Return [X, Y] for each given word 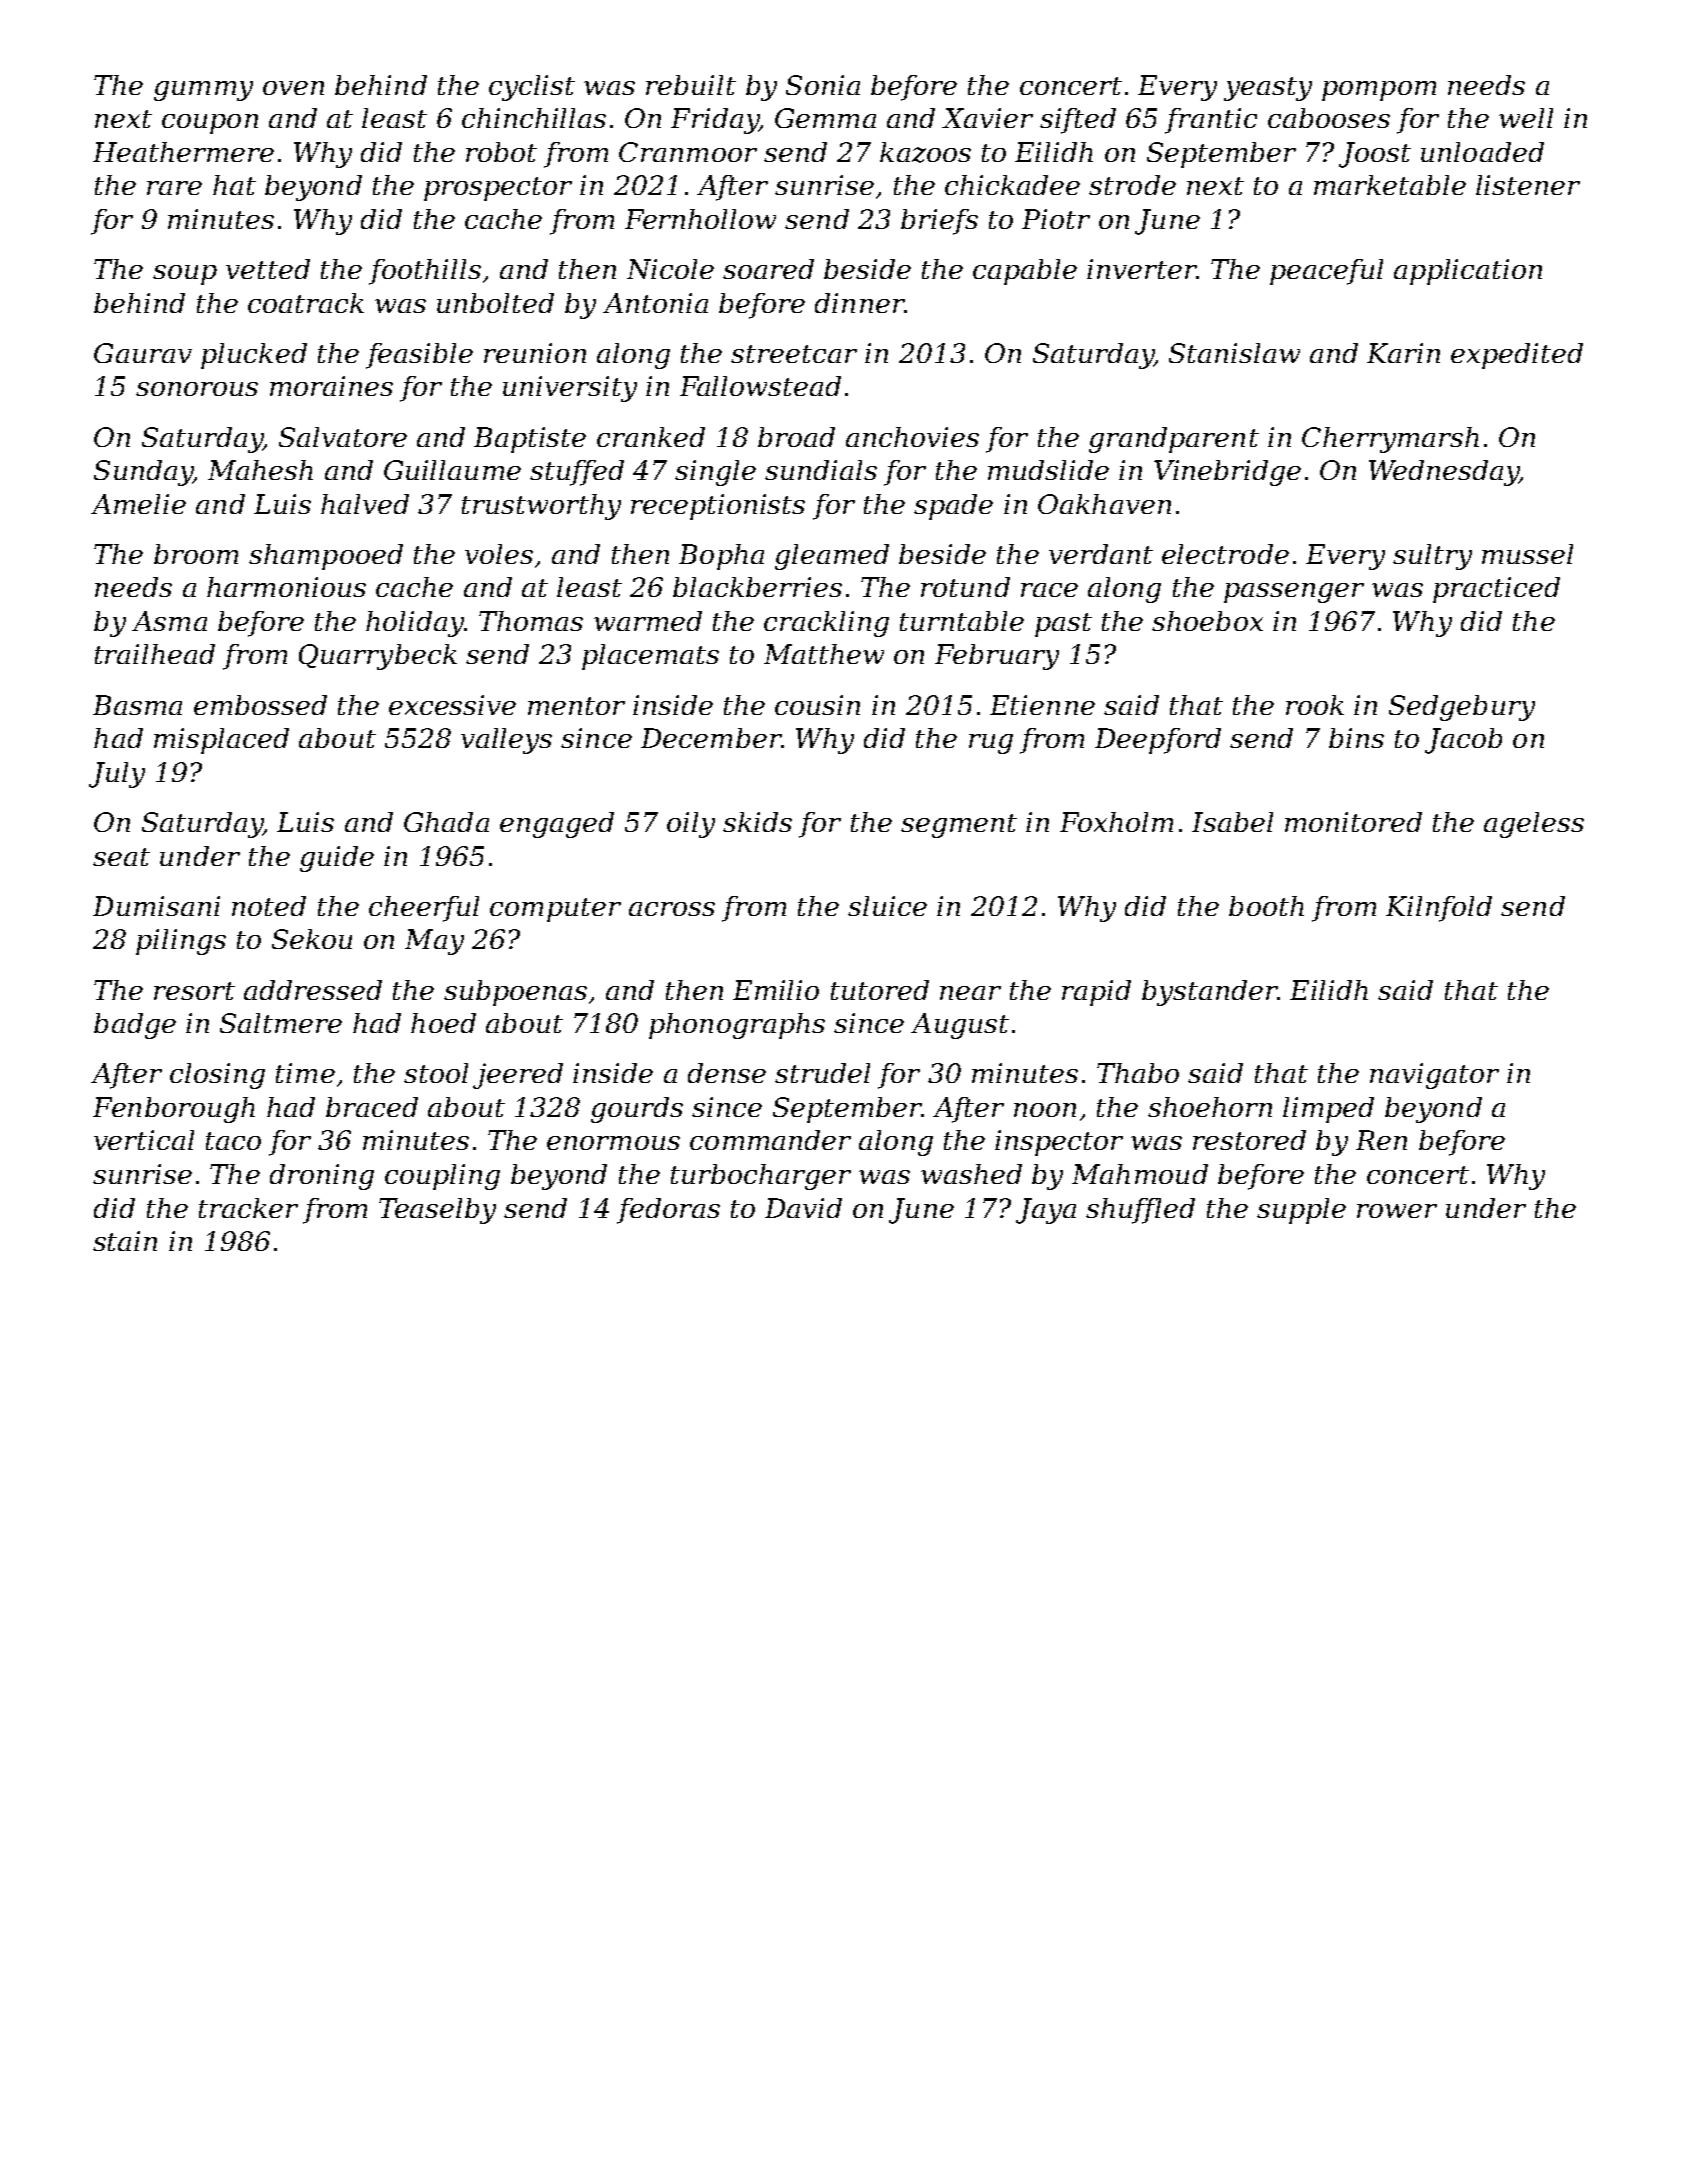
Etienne [1042, 705]
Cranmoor [688, 152]
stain [125, 1241]
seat [121, 857]
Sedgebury [1462, 708]
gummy [203, 91]
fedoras [668, 1211]
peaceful [1326, 272]
